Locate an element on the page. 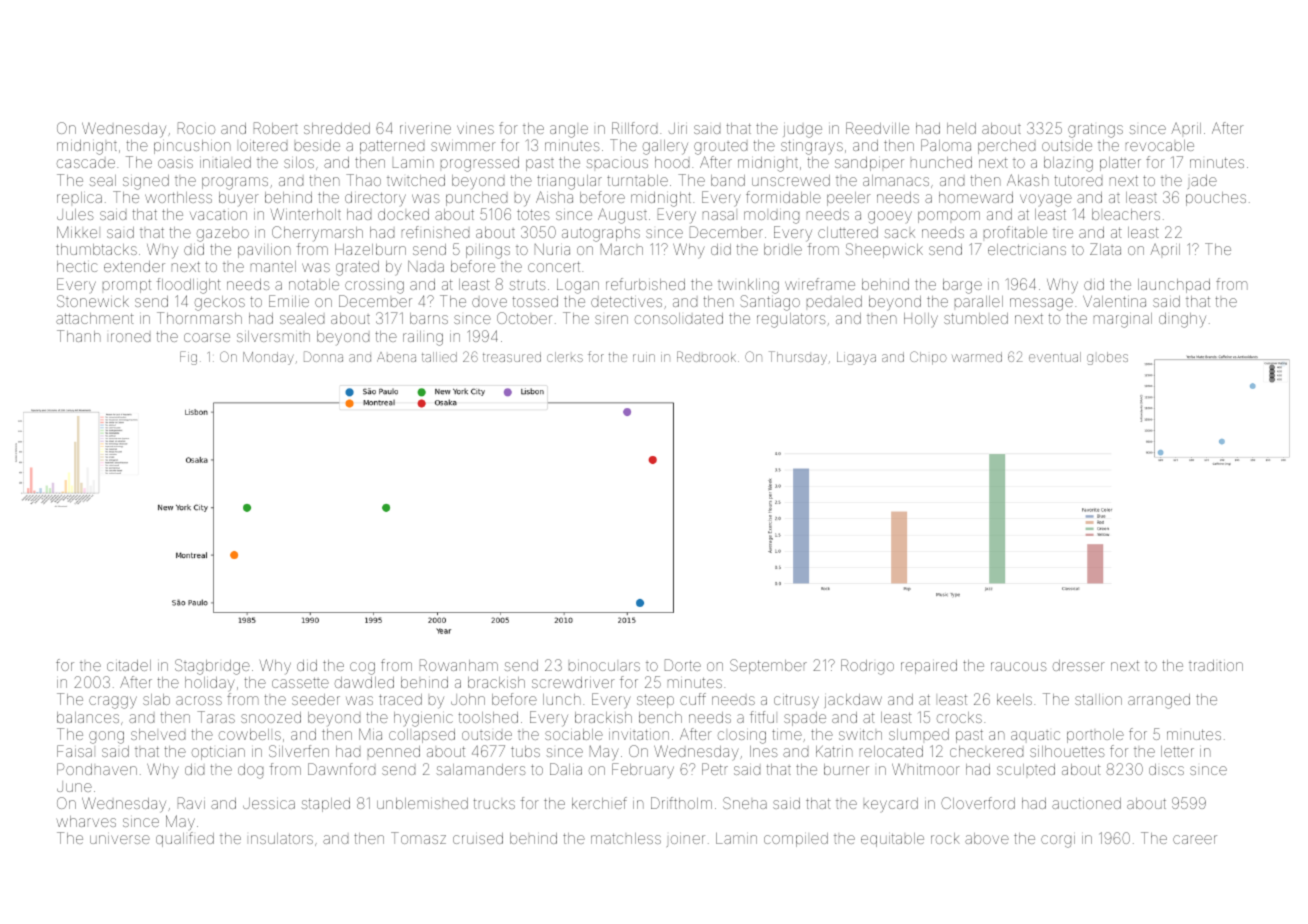 Image resolution: width=1308 pixels, height=924 pixels. pavilion is located at coordinates (264, 252).
